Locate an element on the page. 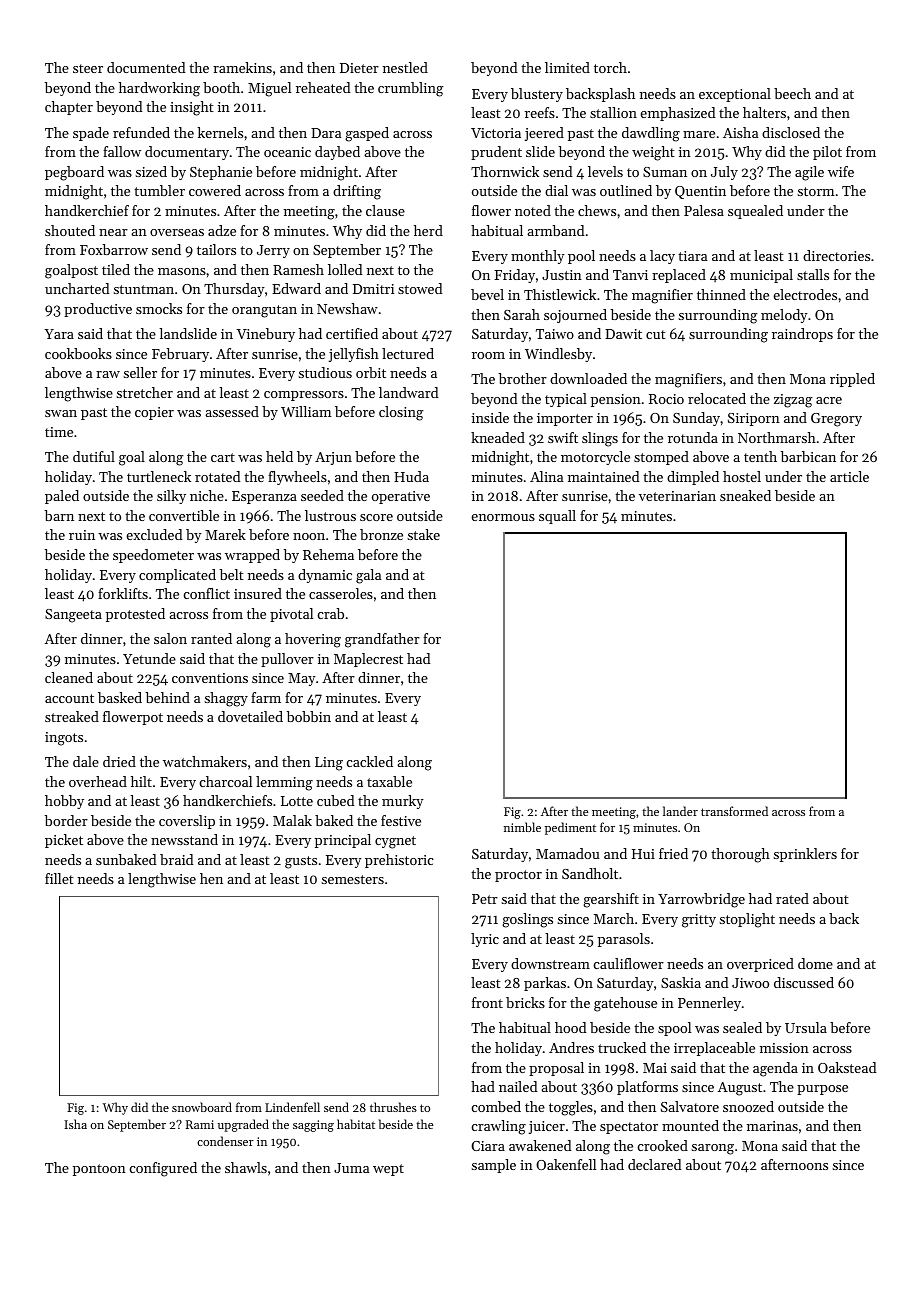  pilot is located at coordinates (827, 153).
